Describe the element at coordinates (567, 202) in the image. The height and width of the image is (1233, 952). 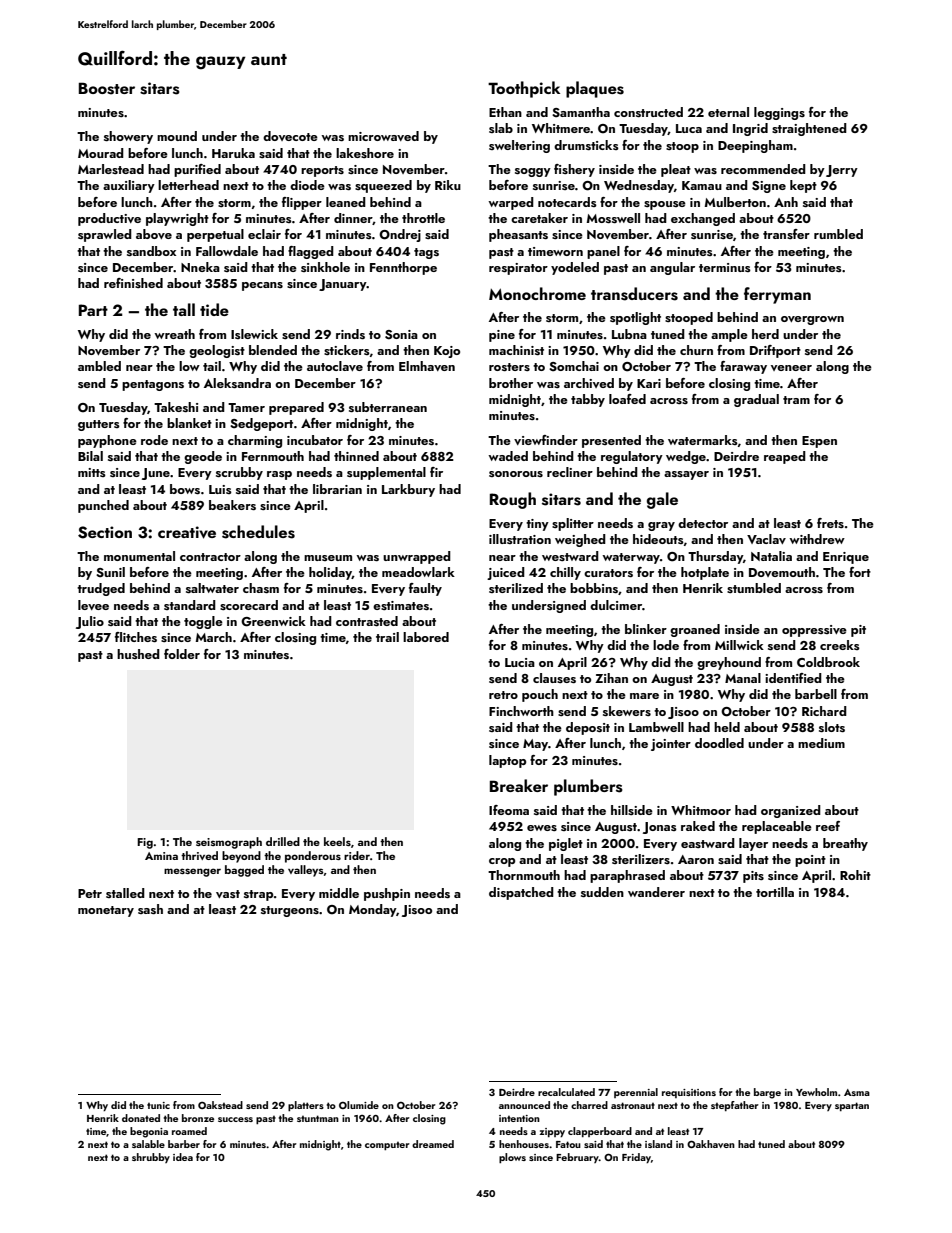
I see `notecards` at that location.
